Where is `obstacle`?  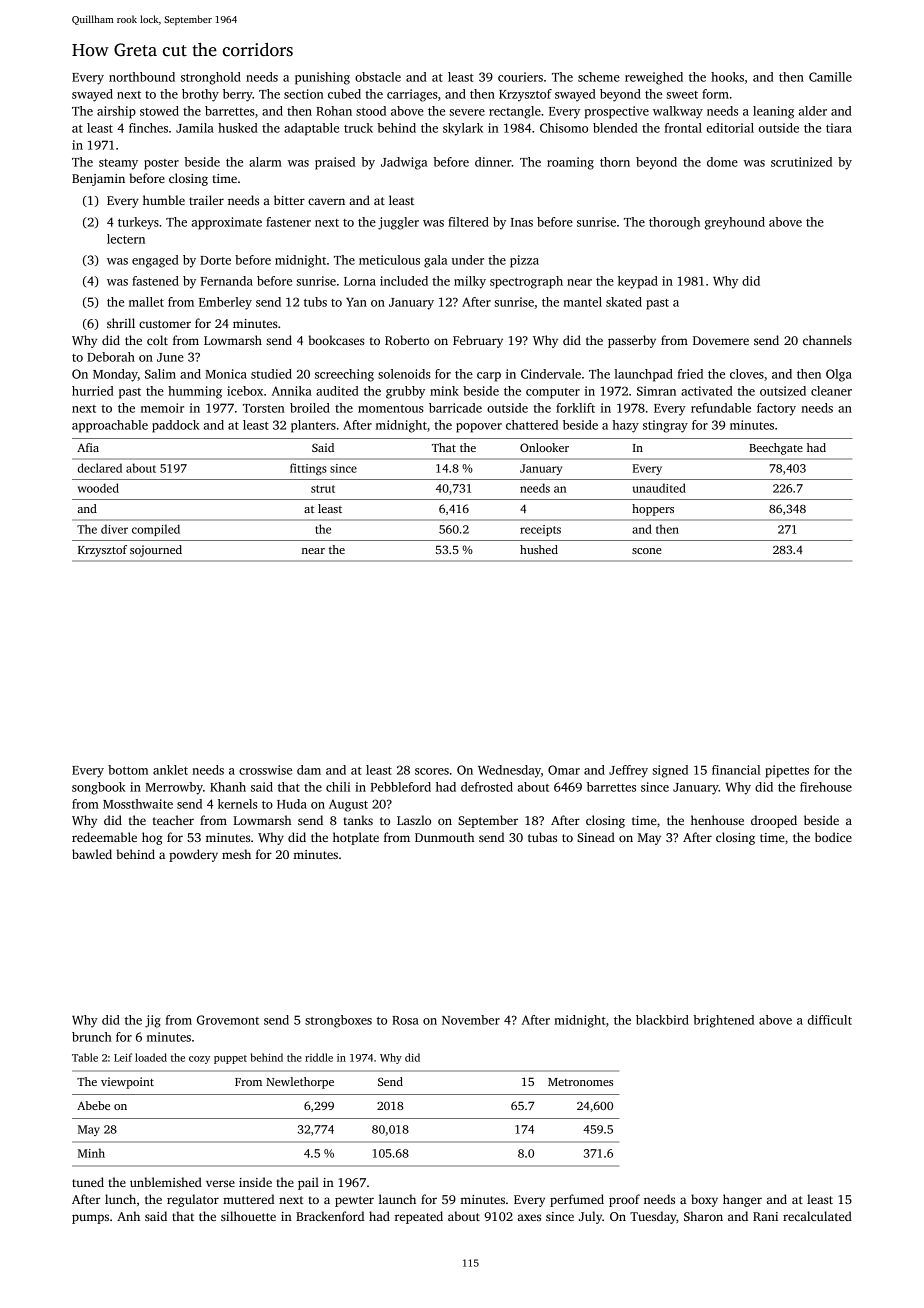 obstacle is located at coordinates (378, 77).
